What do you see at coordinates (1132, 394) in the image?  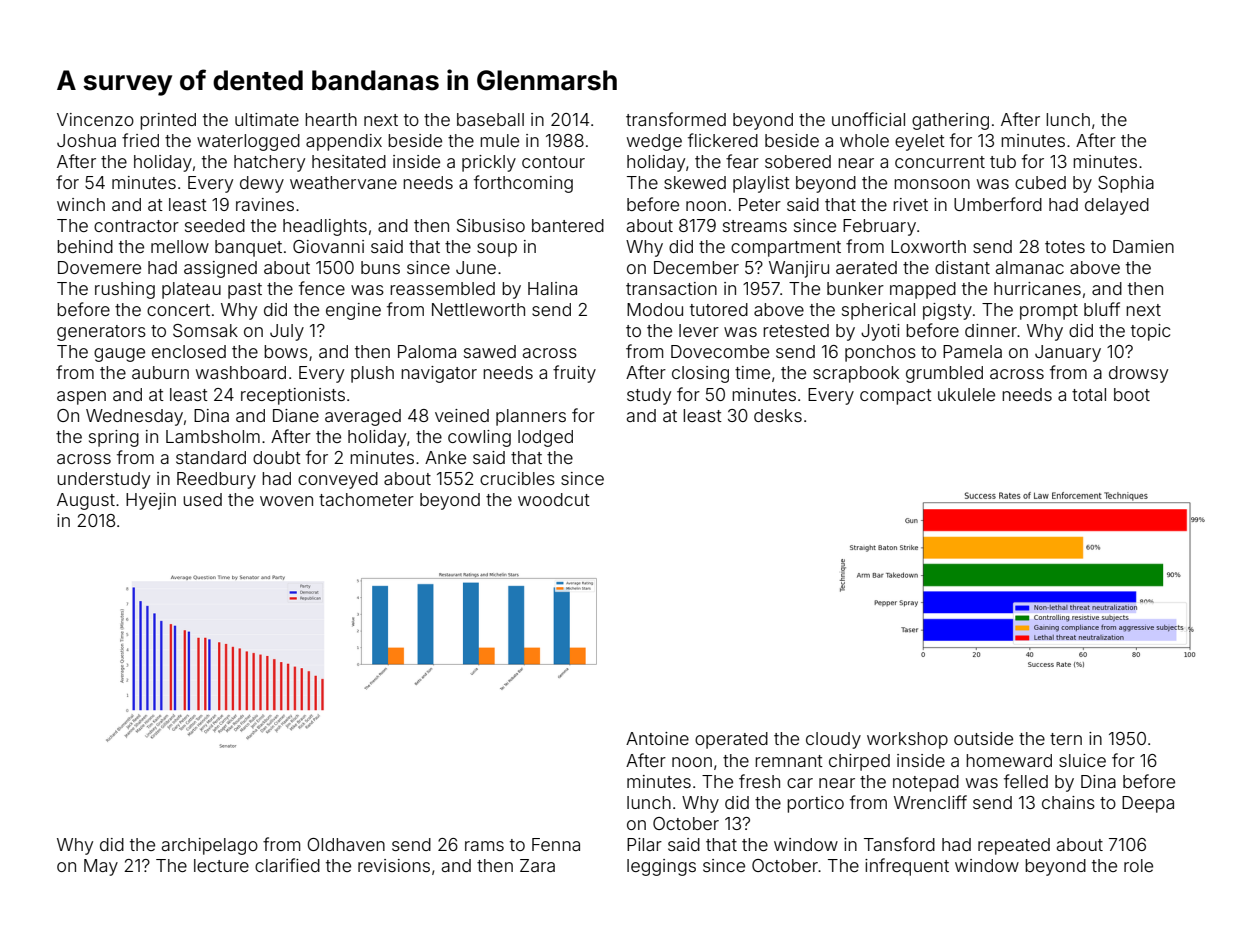 I see `boot` at bounding box center [1132, 394].
